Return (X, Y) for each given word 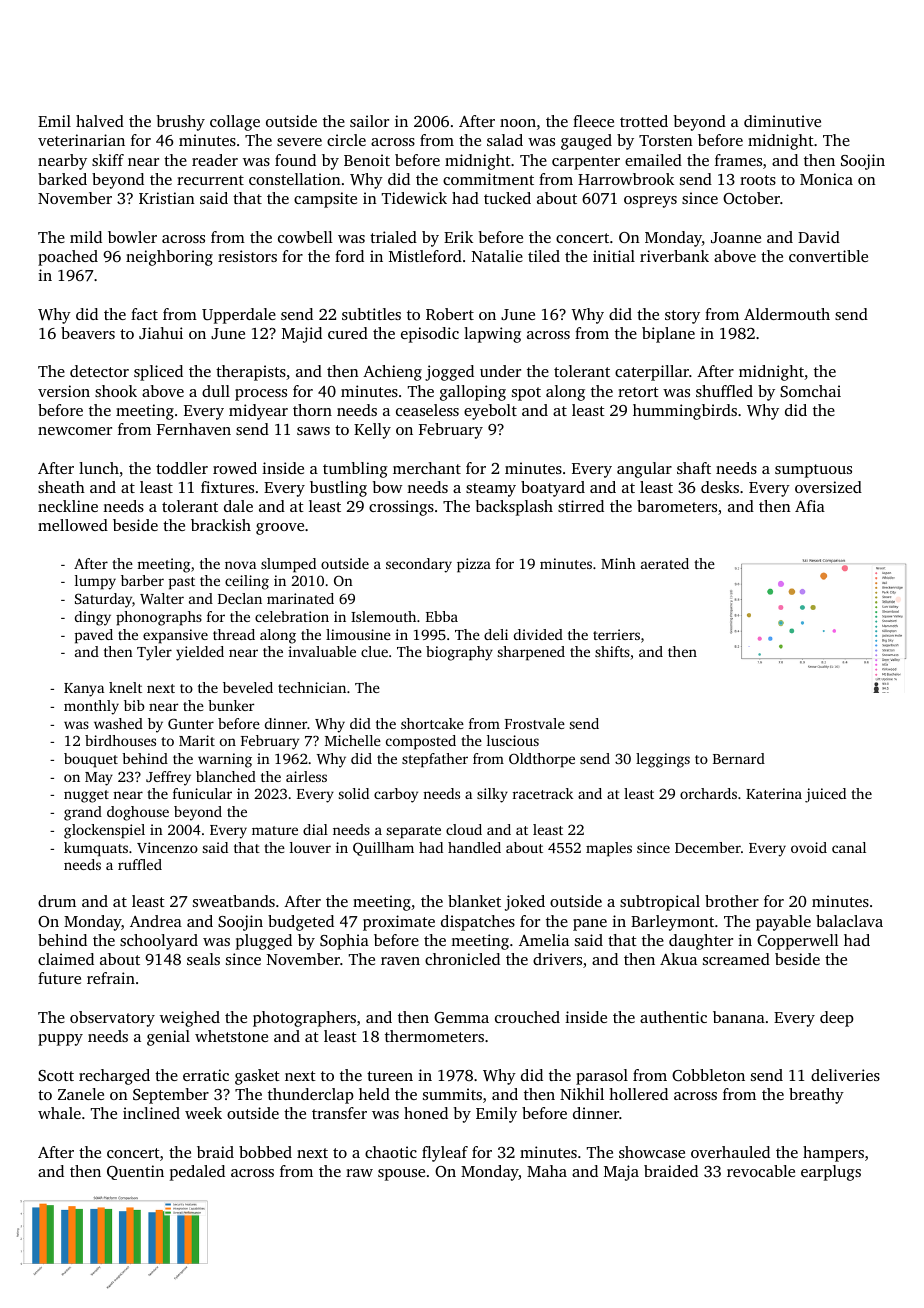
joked (525, 903)
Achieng (392, 373)
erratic (206, 1075)
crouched (527, 1017)
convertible (828, 256)
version (64, 391)
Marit (197, 740)
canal (849, 847)
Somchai (810, 391)
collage (235, 123)
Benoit (367, 160)
